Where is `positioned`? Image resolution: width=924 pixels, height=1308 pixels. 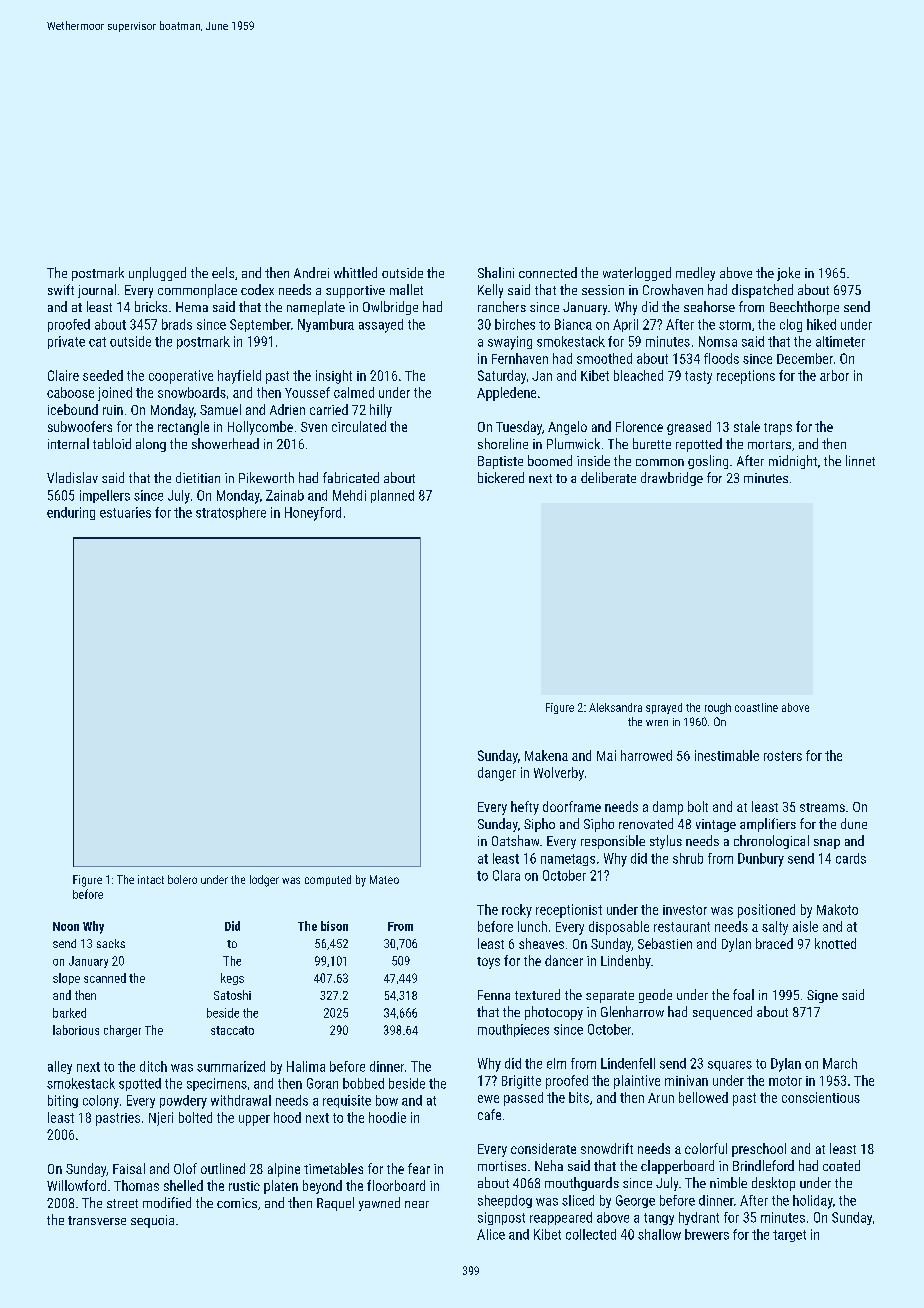 positioned is located at coordinates (766, 911).
